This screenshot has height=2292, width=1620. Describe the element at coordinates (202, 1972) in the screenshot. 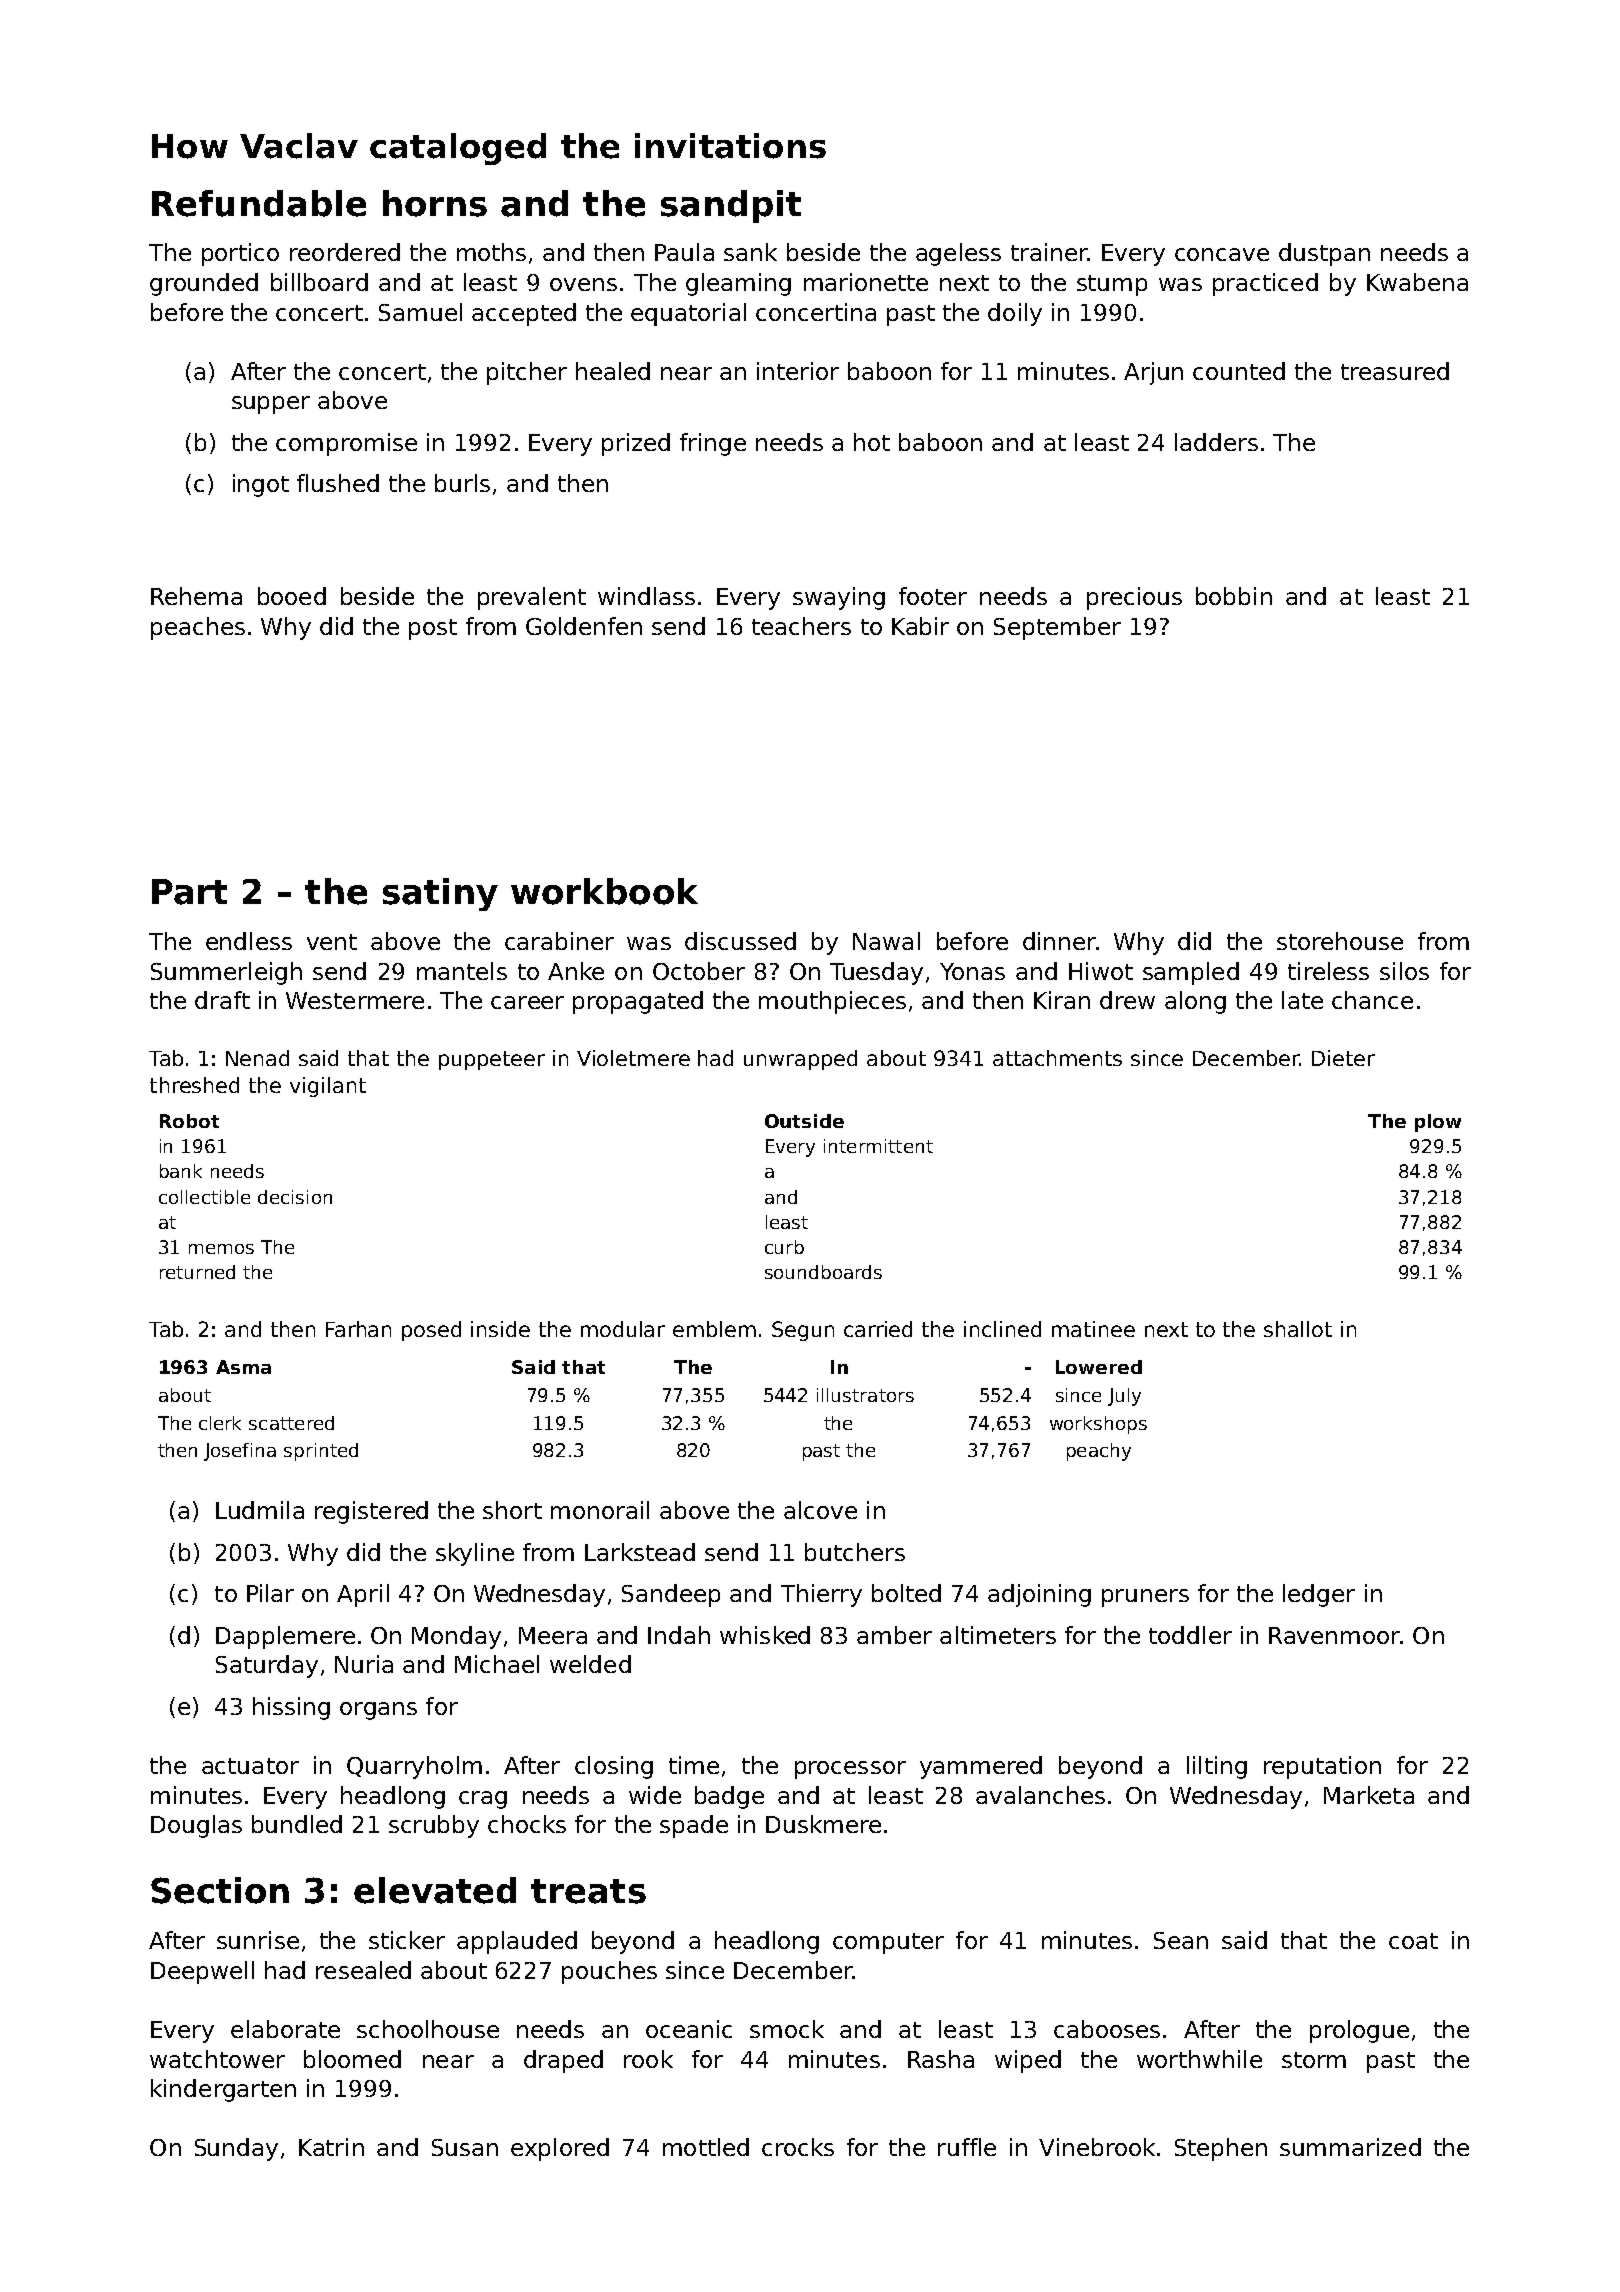

I see `Deepwell` at that location.
